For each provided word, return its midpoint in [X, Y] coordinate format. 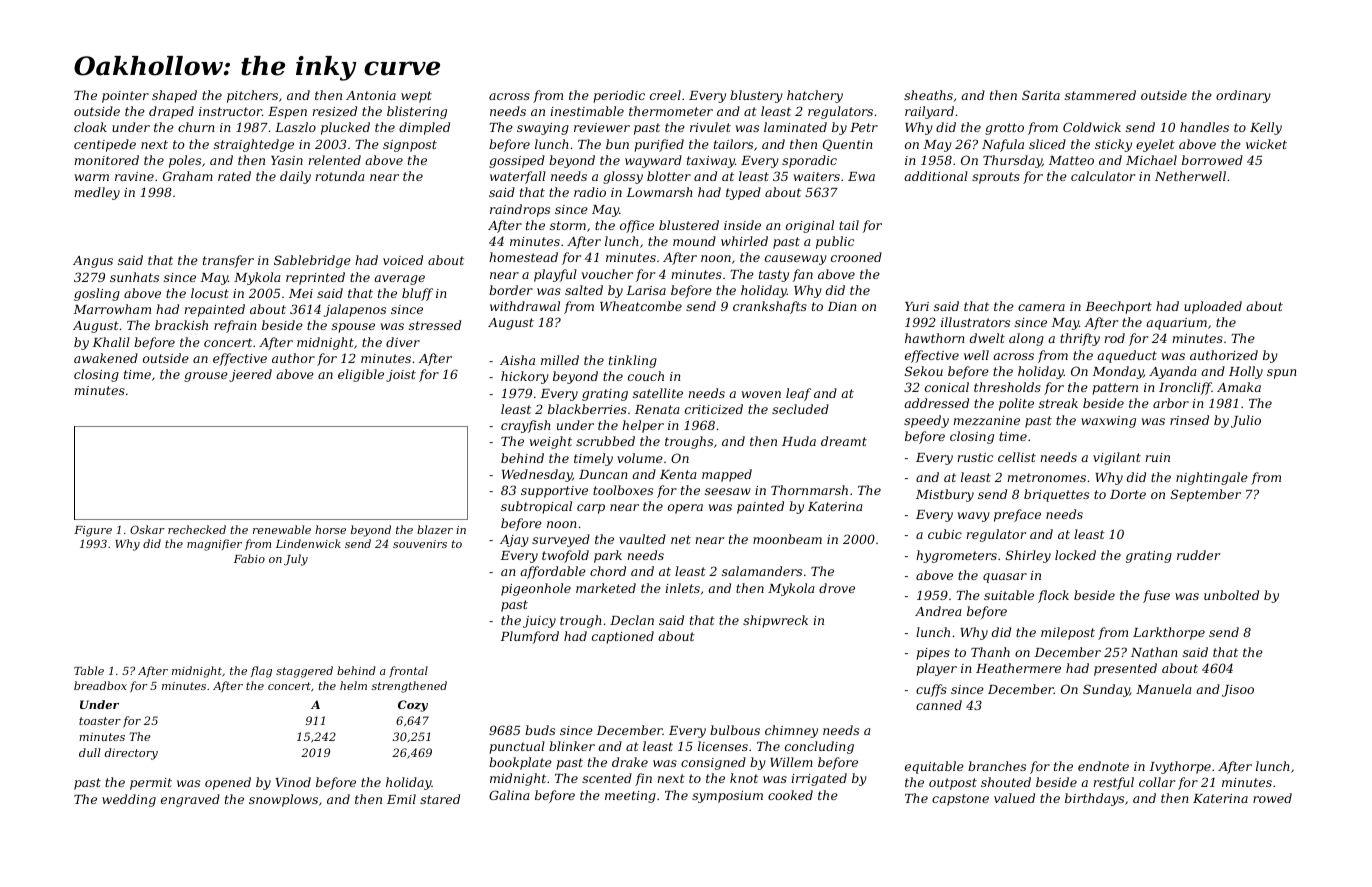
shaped [174, 96]
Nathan [1154, 652]
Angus [93, 262]
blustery [756, 96]
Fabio [249, 558]
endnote [1103, 766]
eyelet [1155, 145]
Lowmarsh [659, 192]
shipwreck [775, 621]
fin [643, 779]
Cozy [413, 706]
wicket [1266, 144]
